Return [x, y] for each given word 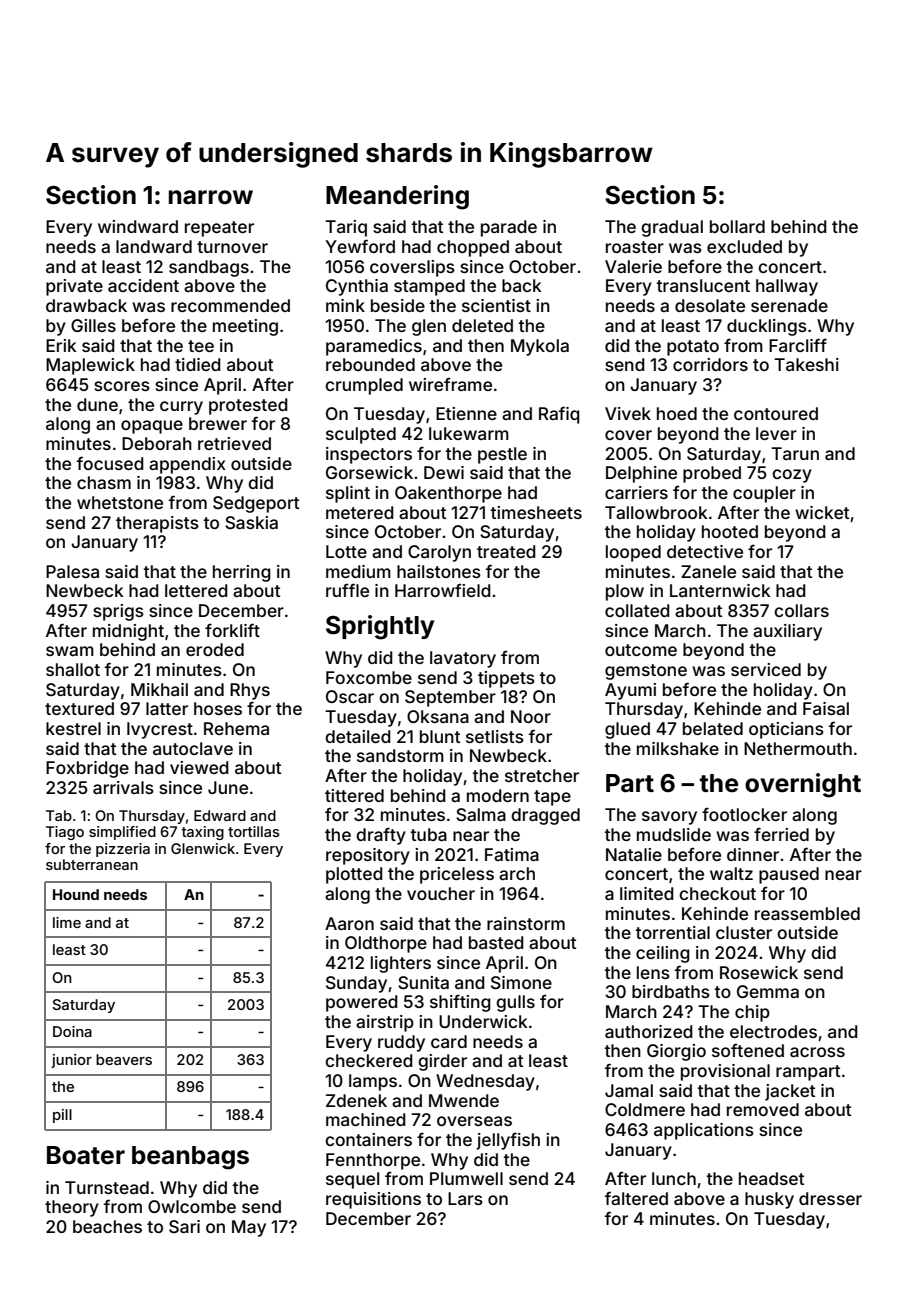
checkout [717, 893]
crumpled [364, 386]
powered [362, 1003]
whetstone [120, 502]
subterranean [92, 864]
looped [633, 553]
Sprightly [380, 627]
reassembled [807, 913]
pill [62, 1116]
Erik [61, 345]
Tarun [795, 453]
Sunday [356, 984]
